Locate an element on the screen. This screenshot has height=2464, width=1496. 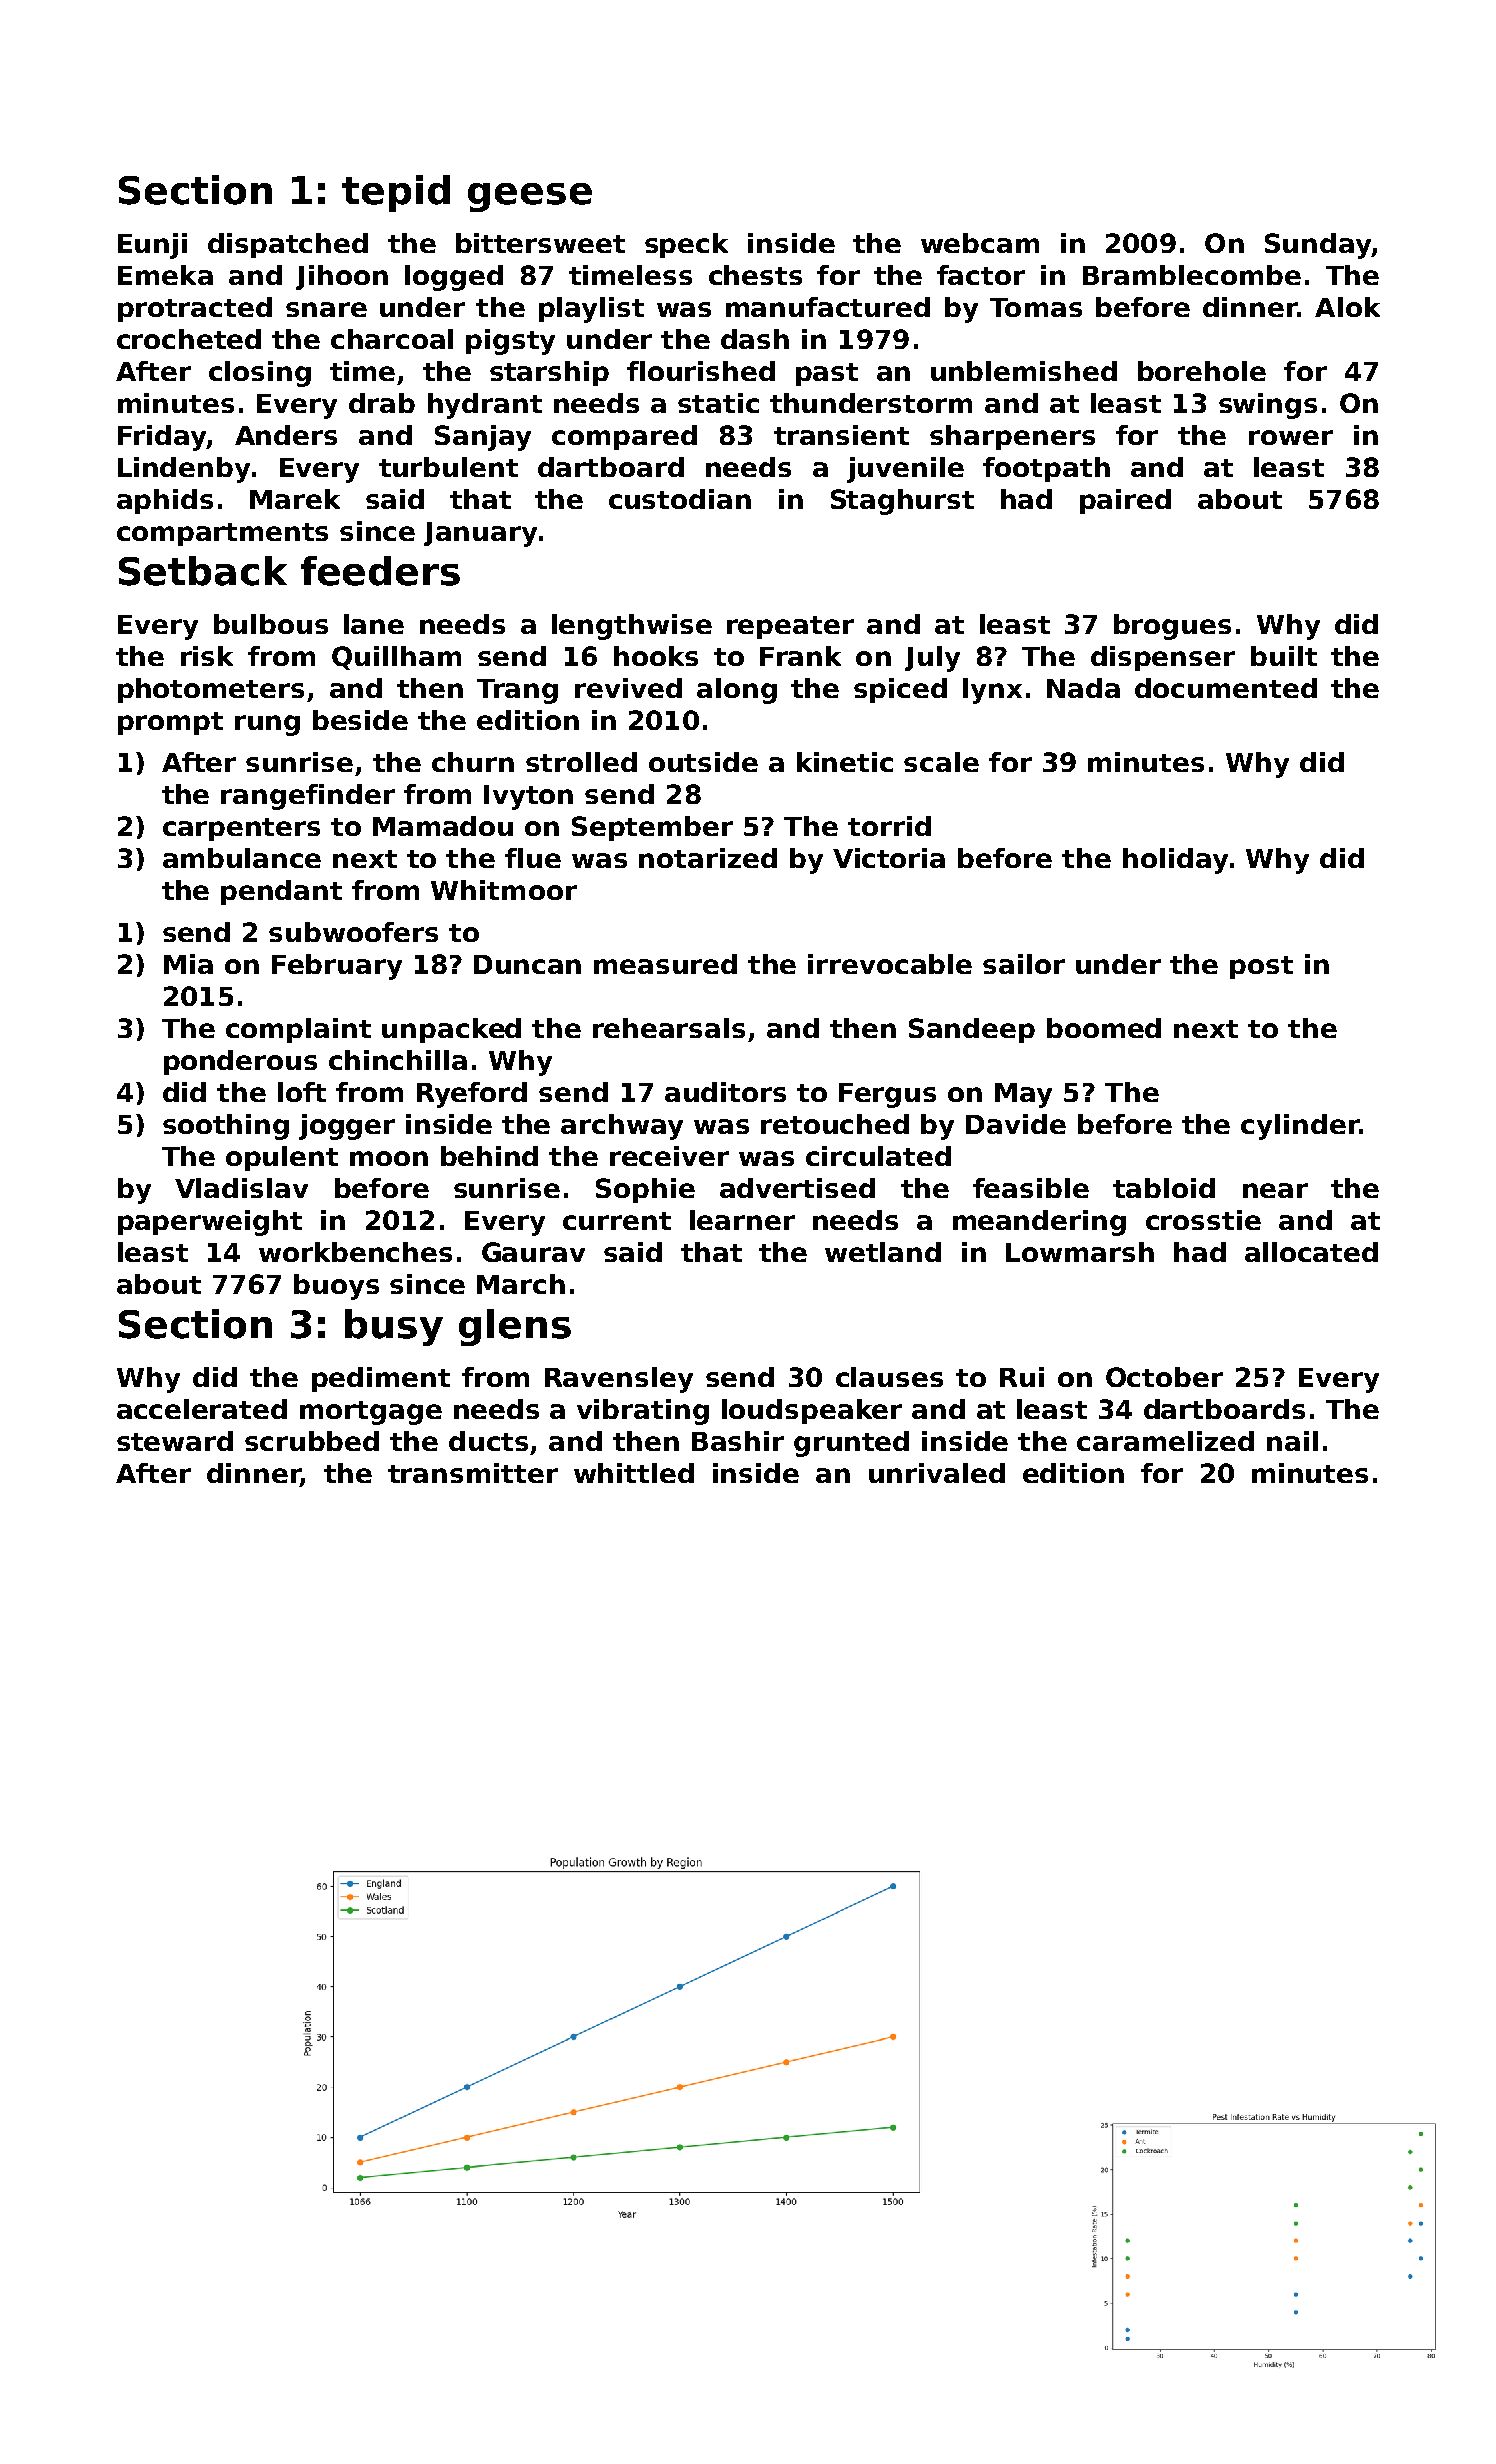
Fergus is located at coordinates (887, 1095).
